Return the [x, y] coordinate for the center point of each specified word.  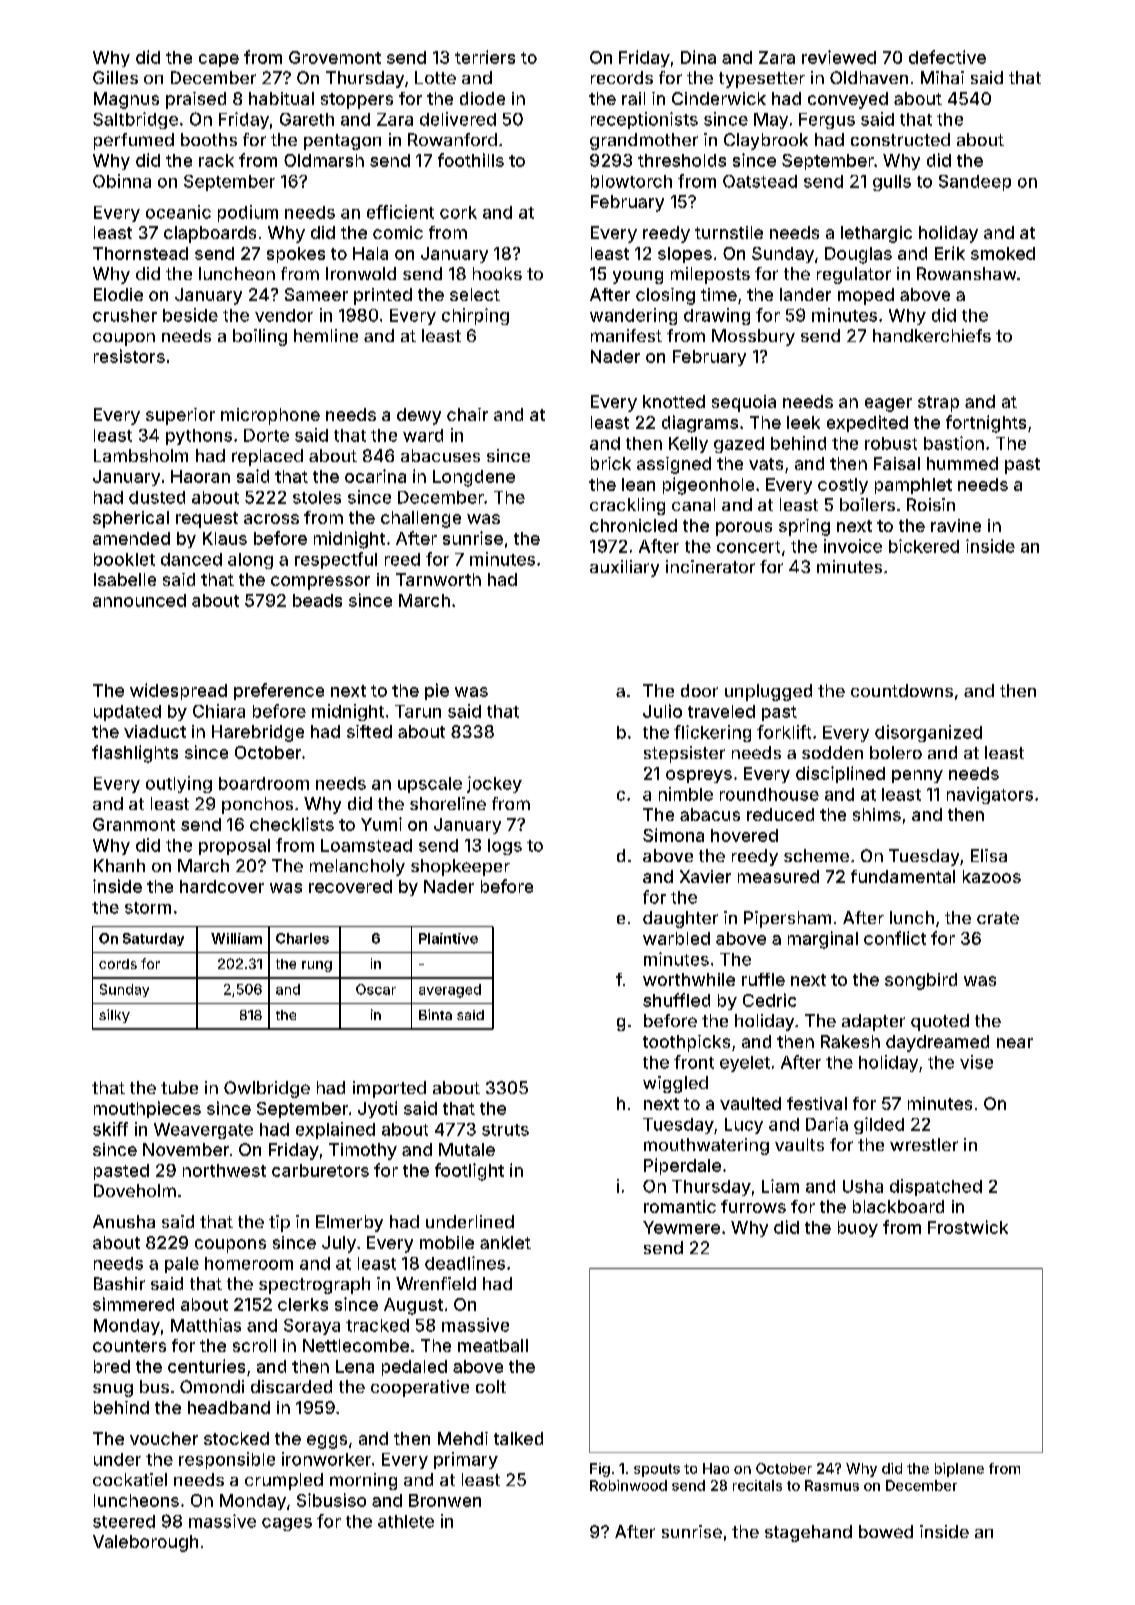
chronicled [633, 525]
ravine [956, 525]
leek [803, 422]
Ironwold [361, 273]
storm [148, 908]
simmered [133, 1304]
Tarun [418, 711]
